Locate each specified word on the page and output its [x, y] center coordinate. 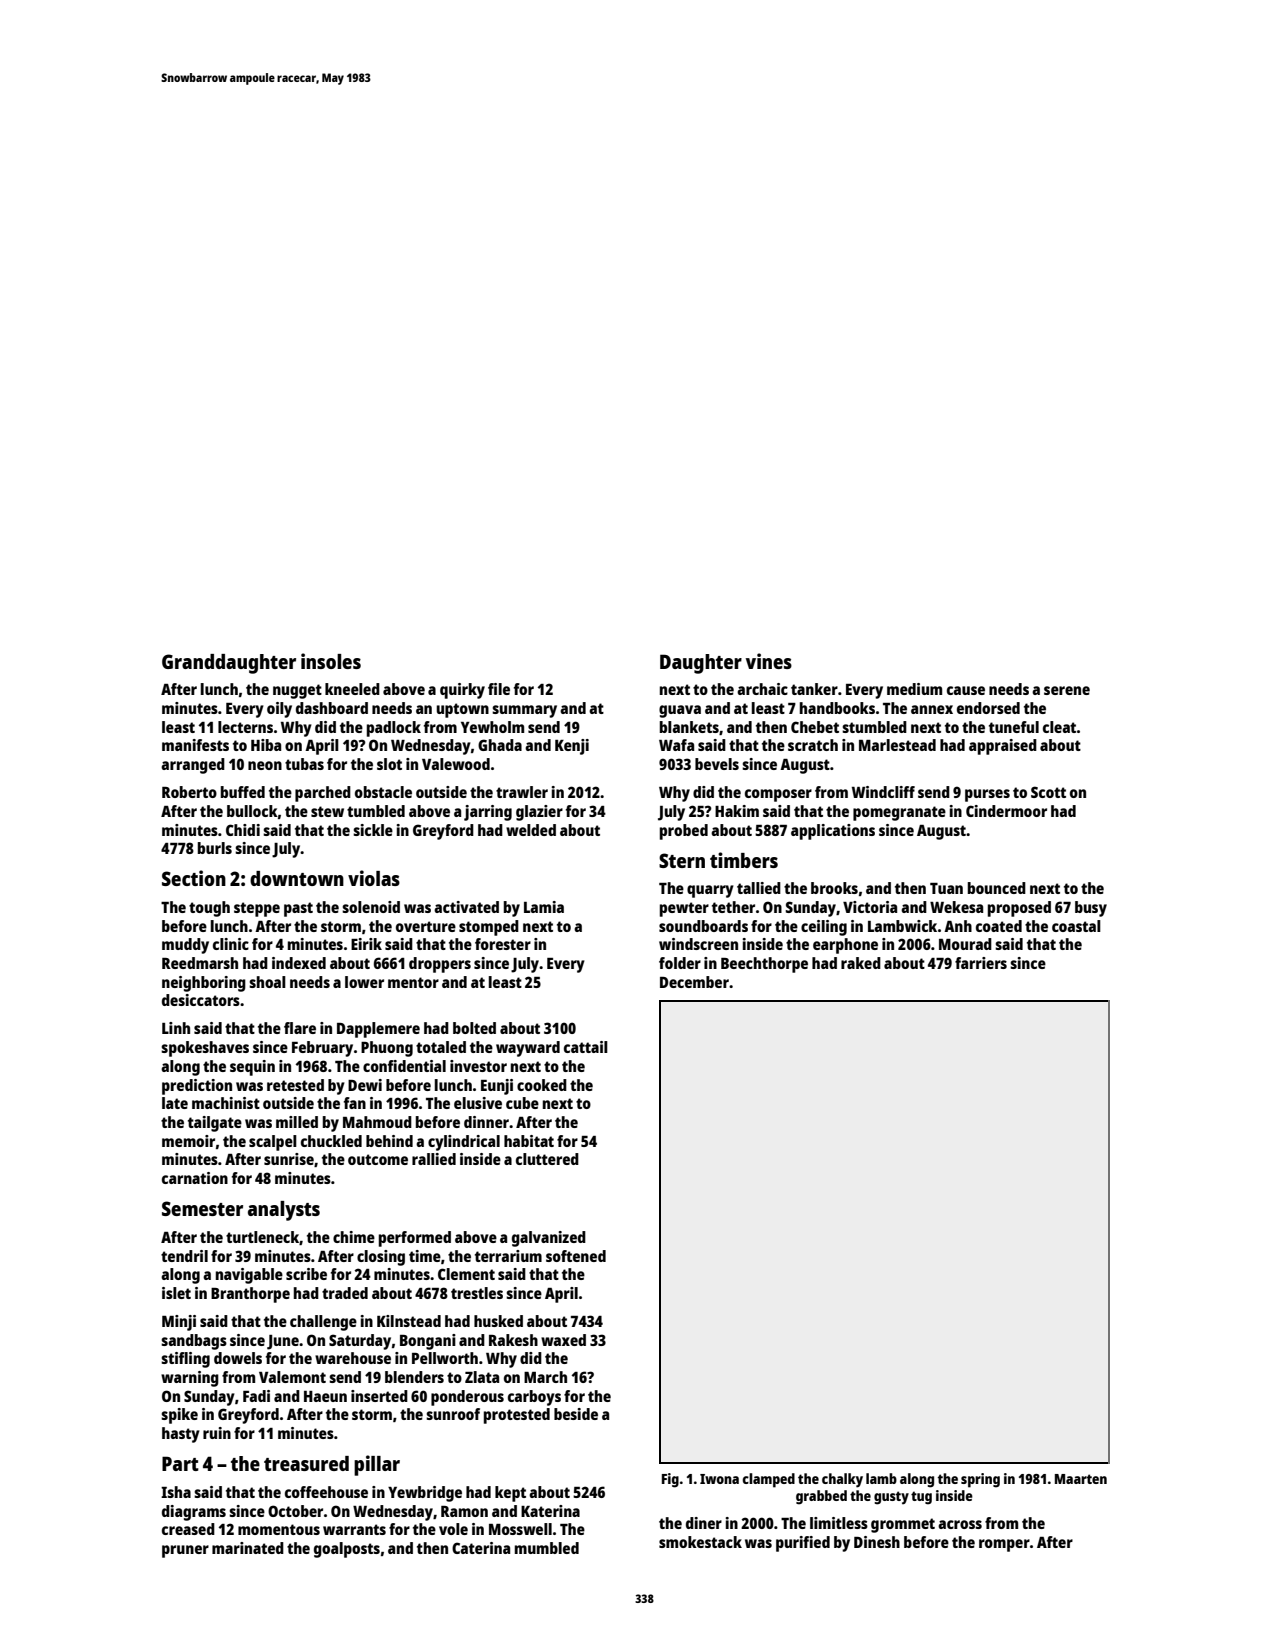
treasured [306, 1463]
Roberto [189, 792]
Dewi [365, 1085]
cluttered [547, 1159]
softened [576, 1256]
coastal [1076, 926]
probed [684, 832]
